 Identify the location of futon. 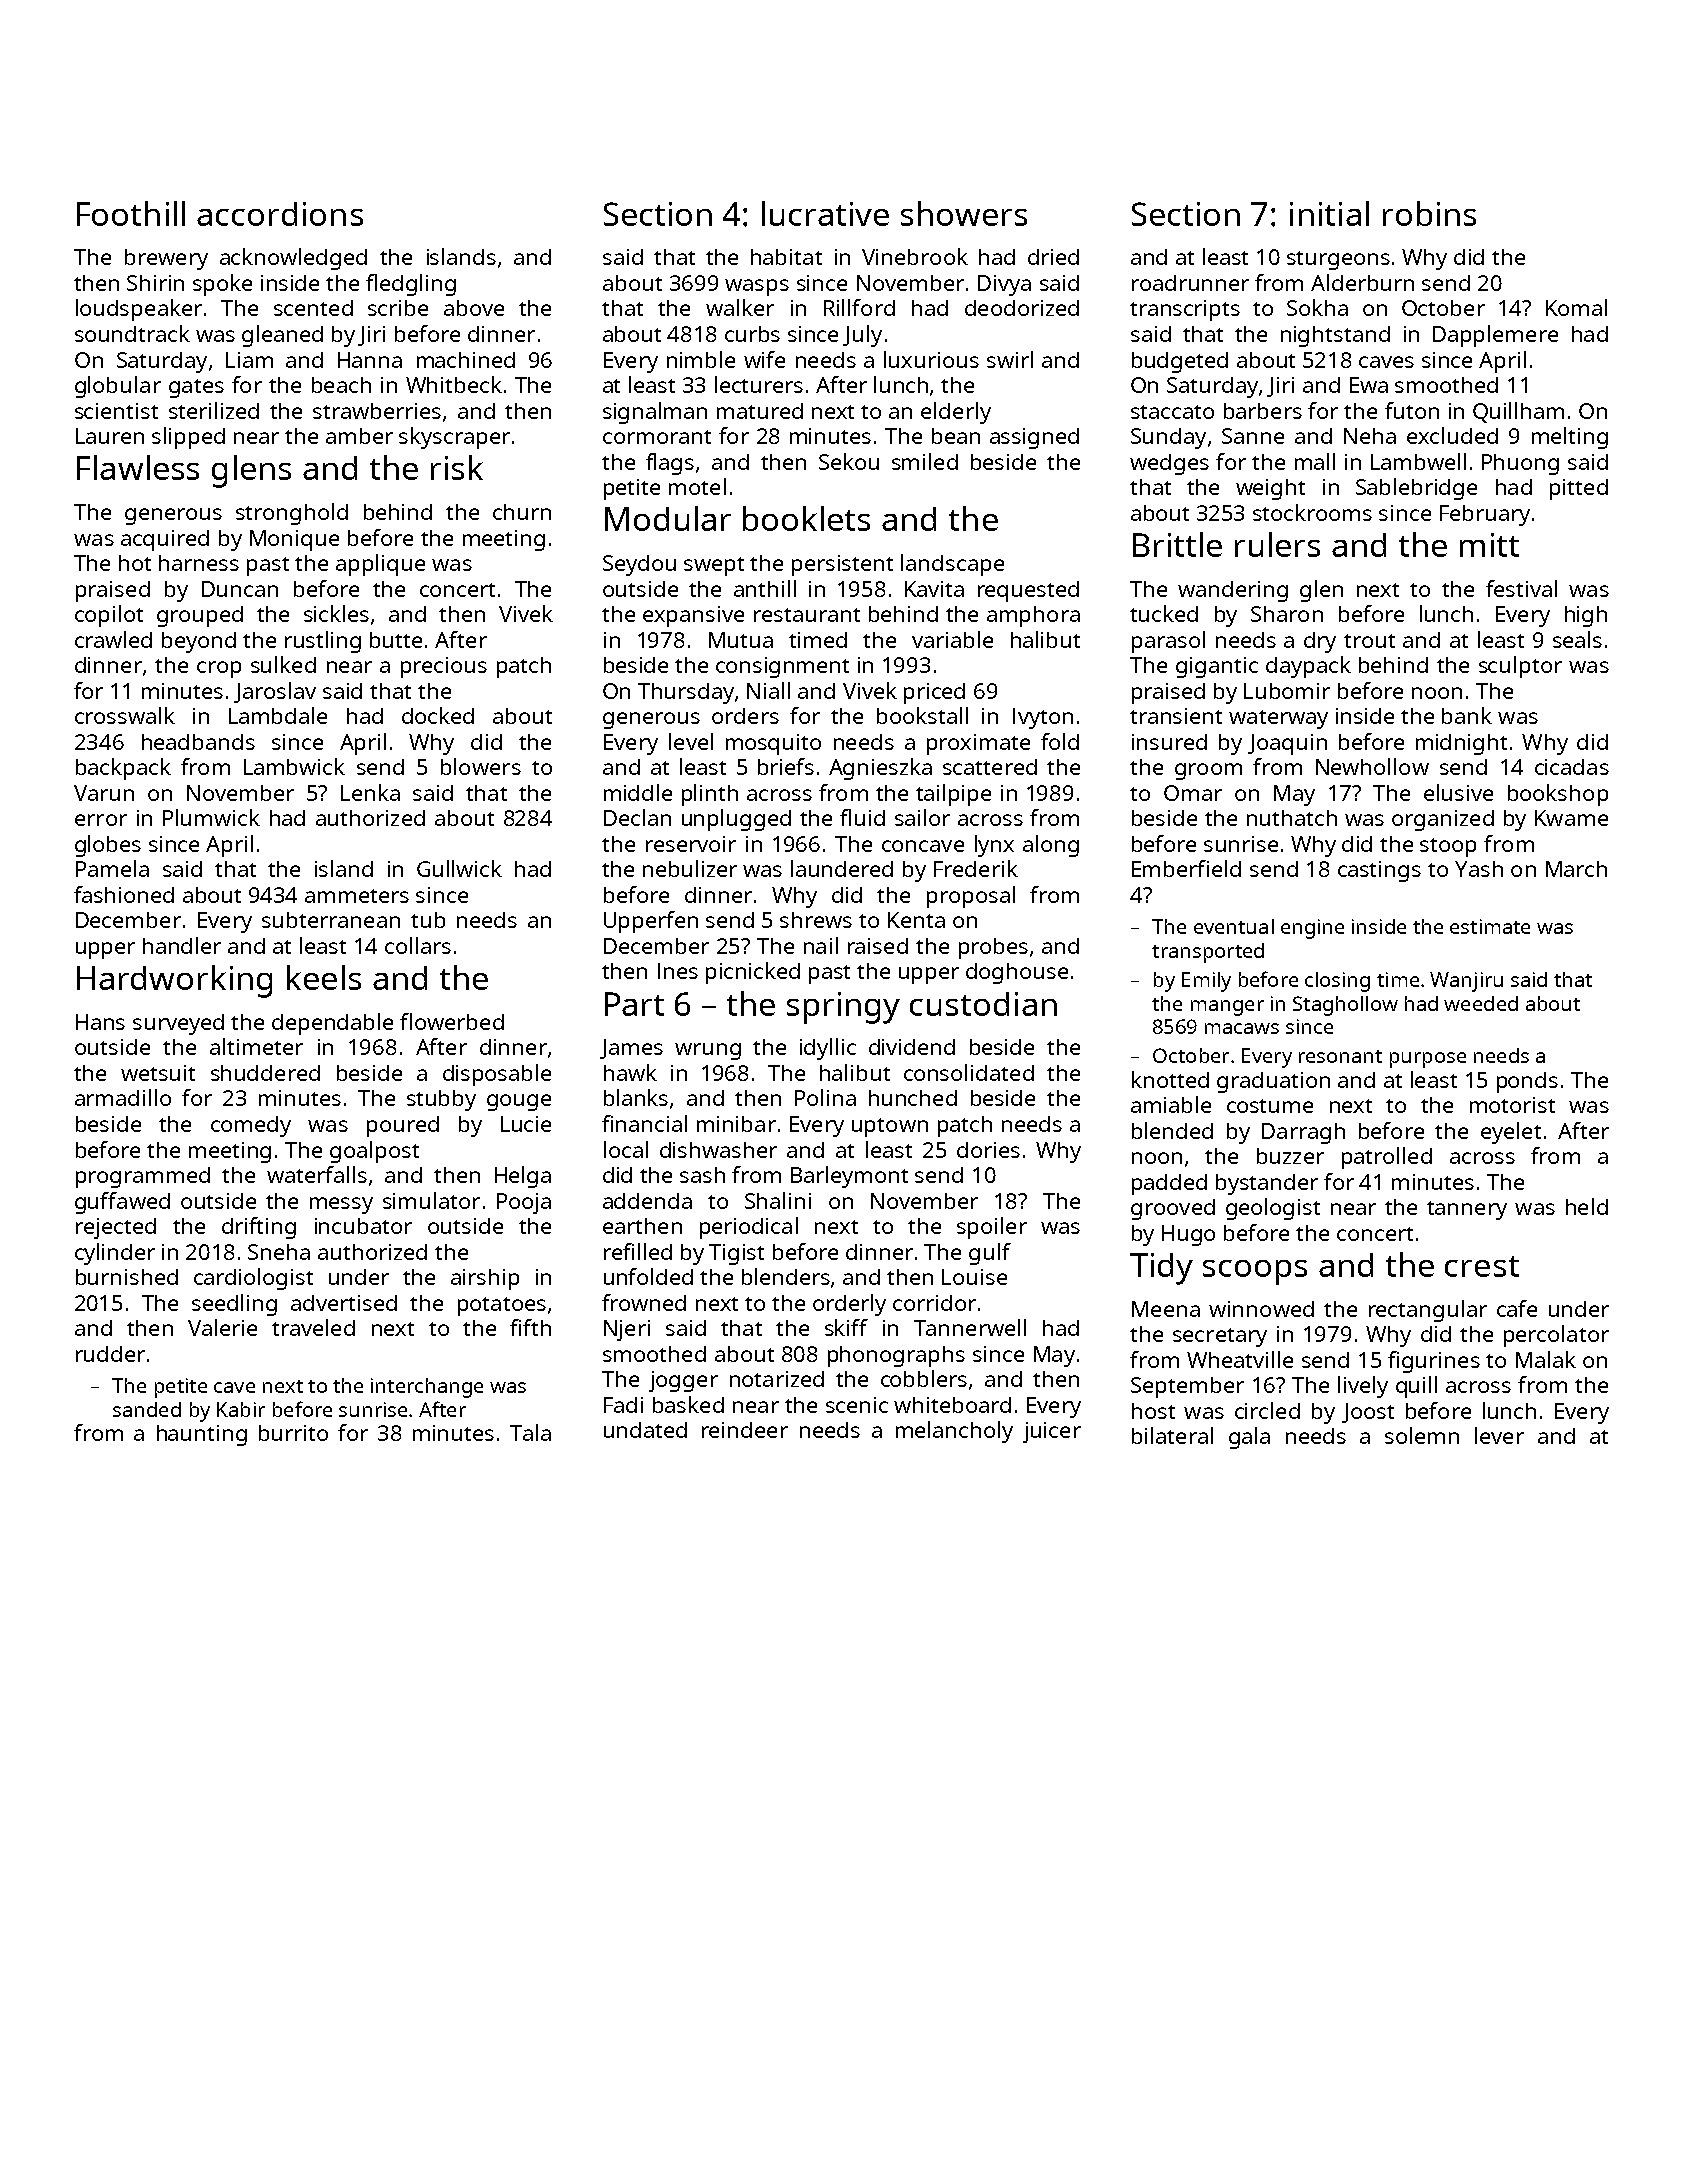
(1412, 410).
